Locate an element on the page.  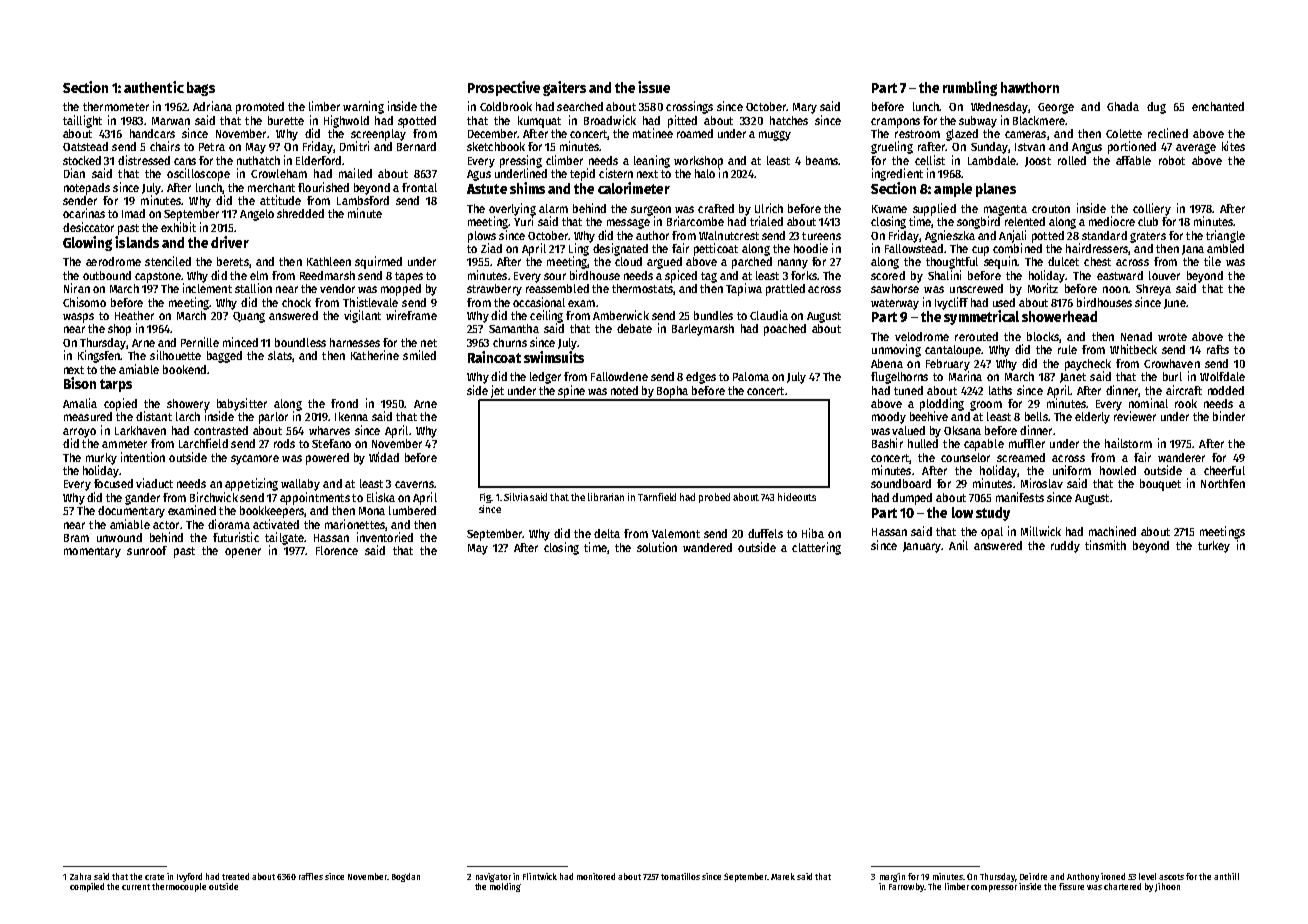
hawthorn is located at coordinates (1030, 87).
